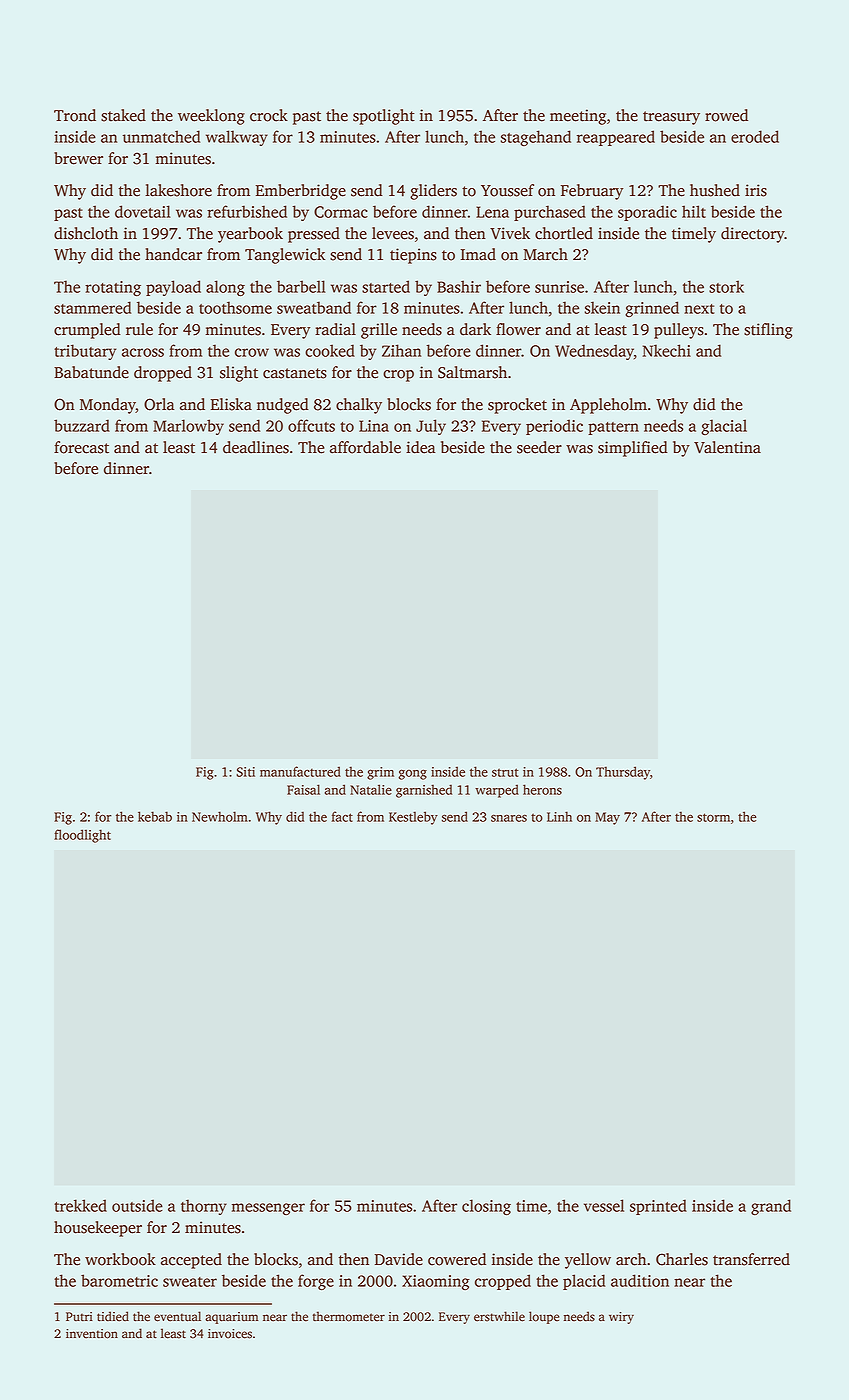 This screenshot has width=849, height=1400. Describe the element at coordinates (380, 773) in the screenshot. I see `grim` at that location.
